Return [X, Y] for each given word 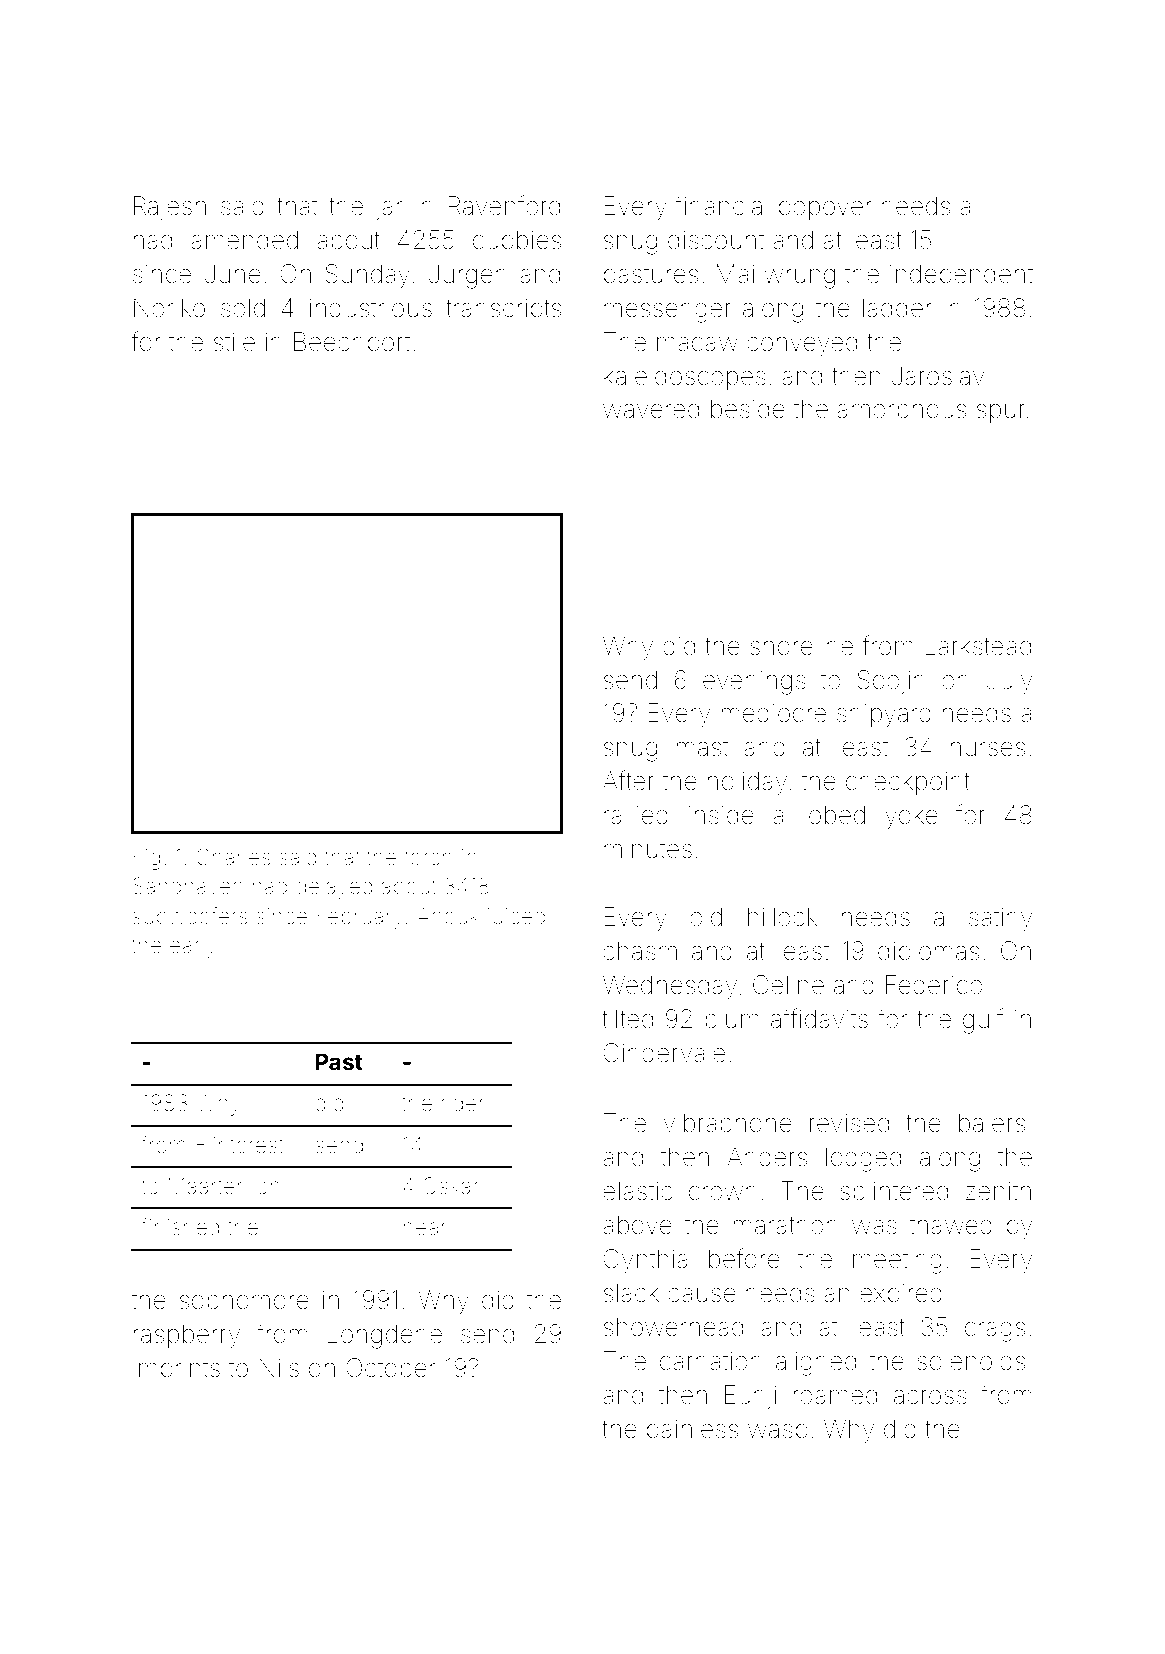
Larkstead [978, 646]
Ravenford [504, 205]
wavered [651, 409]
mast [702, 748]
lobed [834, 815]
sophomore [244, 1302]
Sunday [367, 276]
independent [961, 276]
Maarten [207, 1186]
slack [631, 1293]
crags [995, 1332]
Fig [147, 859]
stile [234, 342]
